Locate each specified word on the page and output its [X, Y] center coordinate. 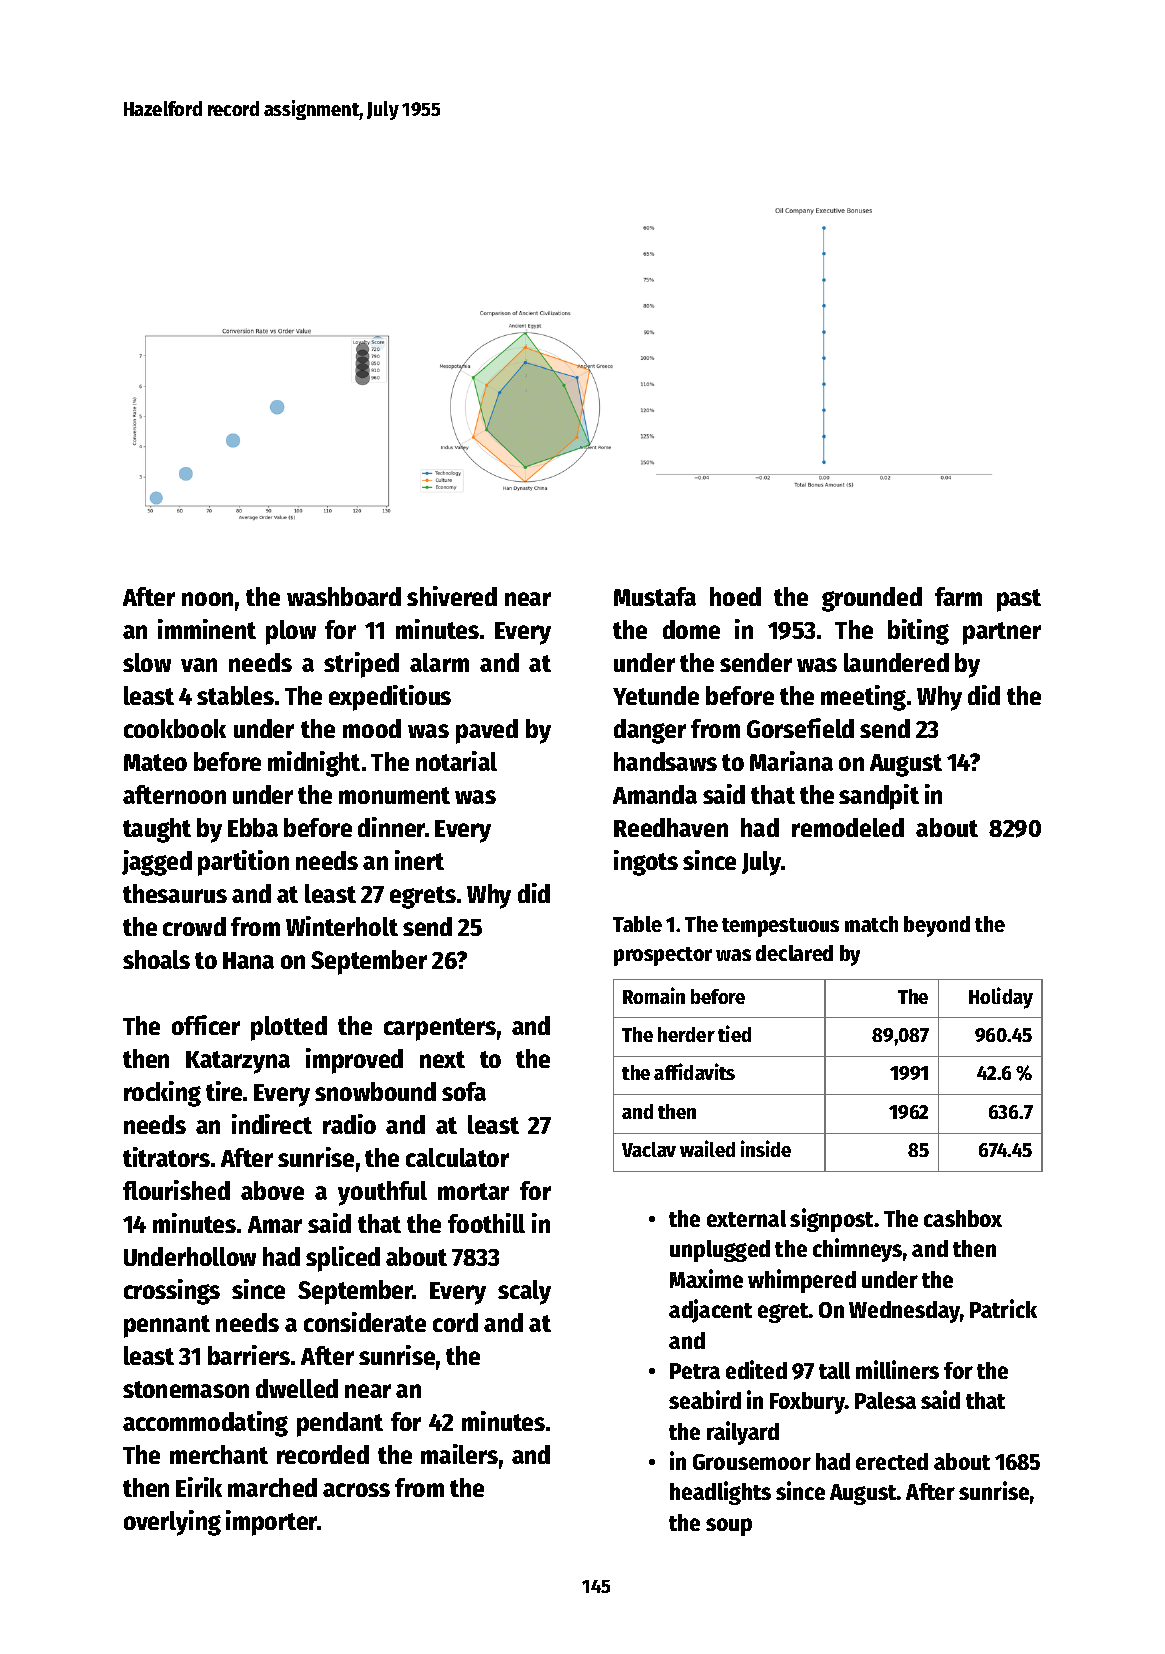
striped [361, 665]
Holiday [1001, 998]
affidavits [694, 1071]
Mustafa [655, 596]
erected [892, 1461]
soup [729, 1527]
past [1019, 600]
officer [206, 1025]
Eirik [199, 1487]
